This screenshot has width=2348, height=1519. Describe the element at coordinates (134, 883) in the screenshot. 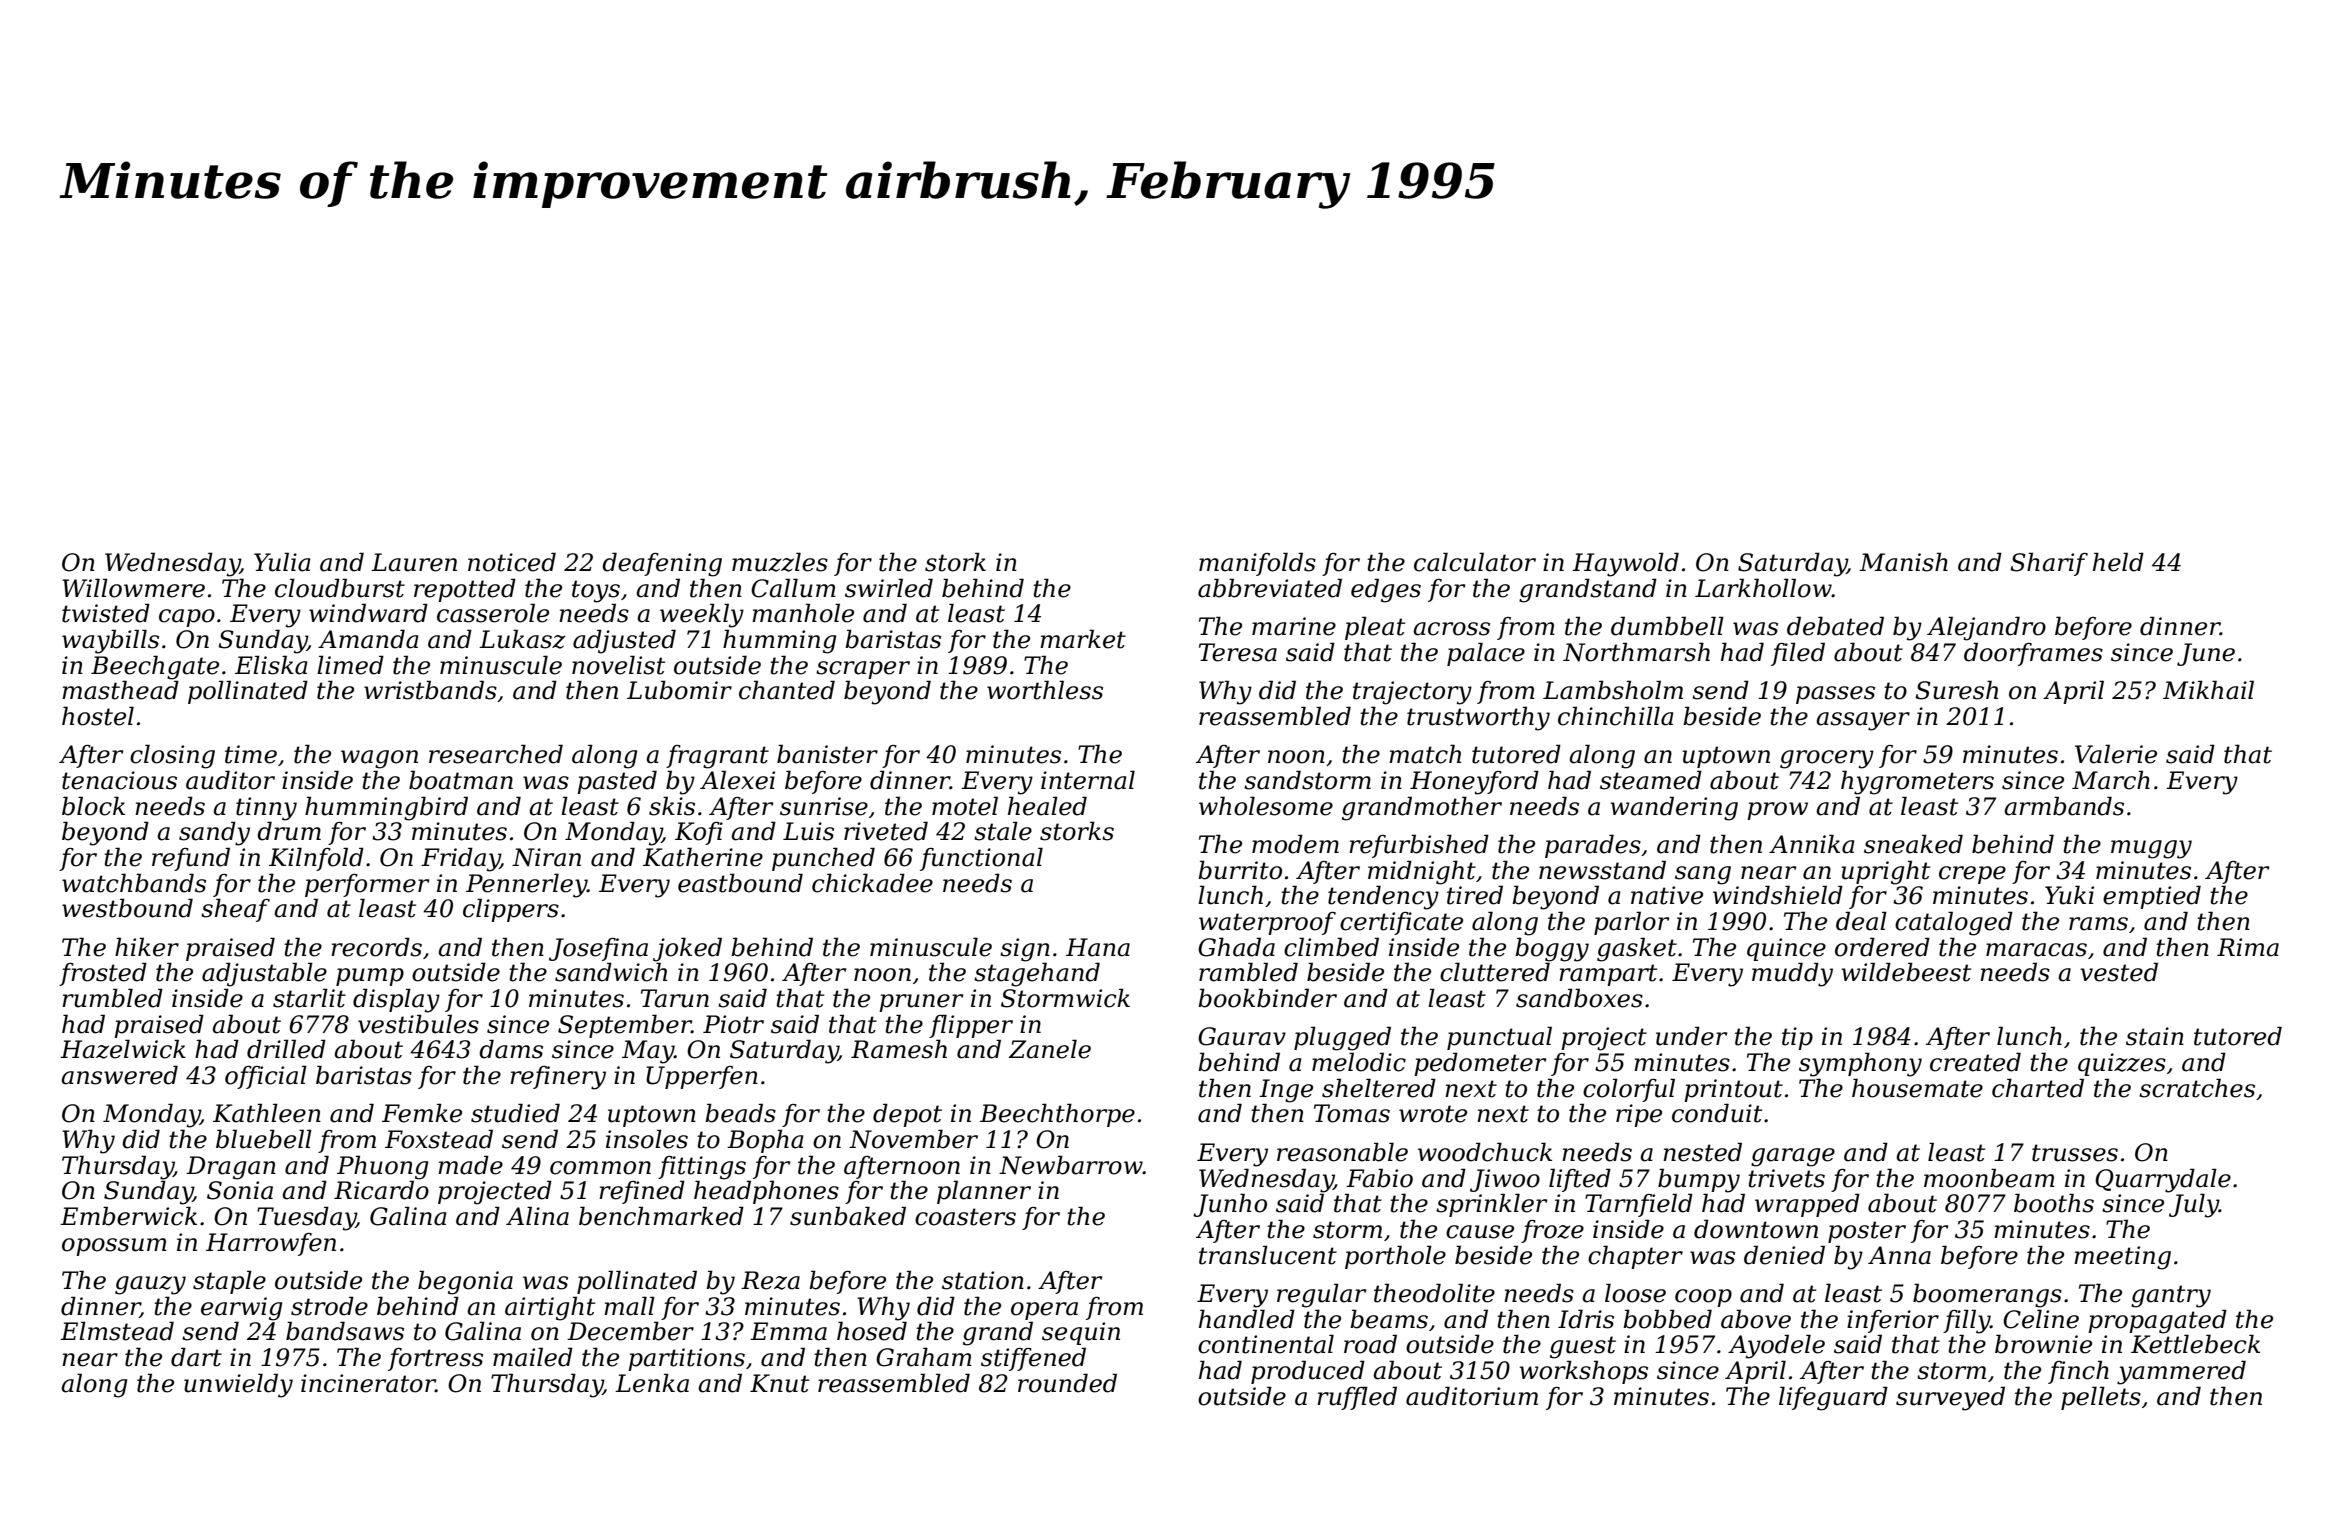

I see `watchbands` at that location.
